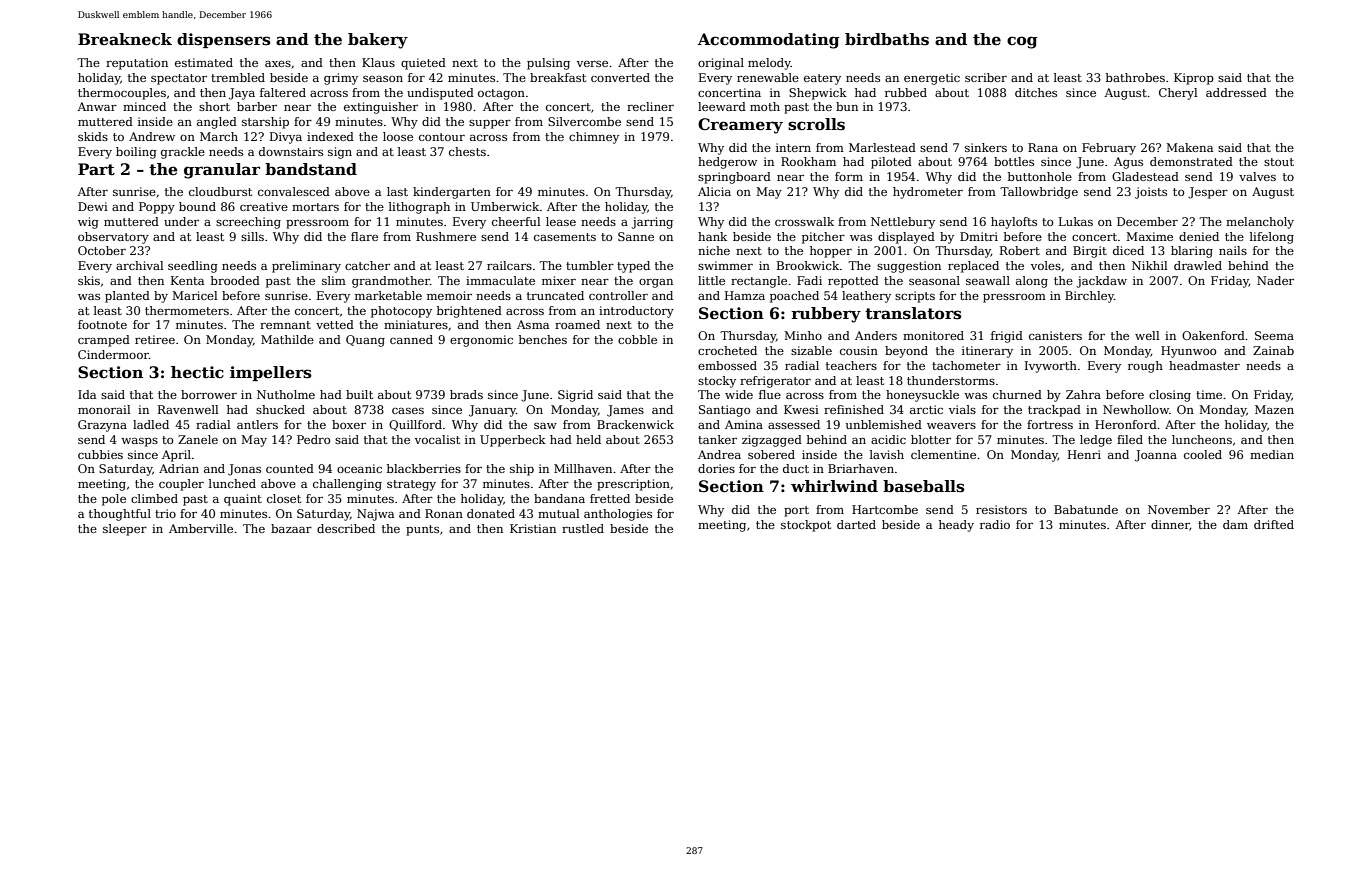 Image resolution: width=1372 pixels, height=887 pixels. I want to click on trio, so click(165, 513).
